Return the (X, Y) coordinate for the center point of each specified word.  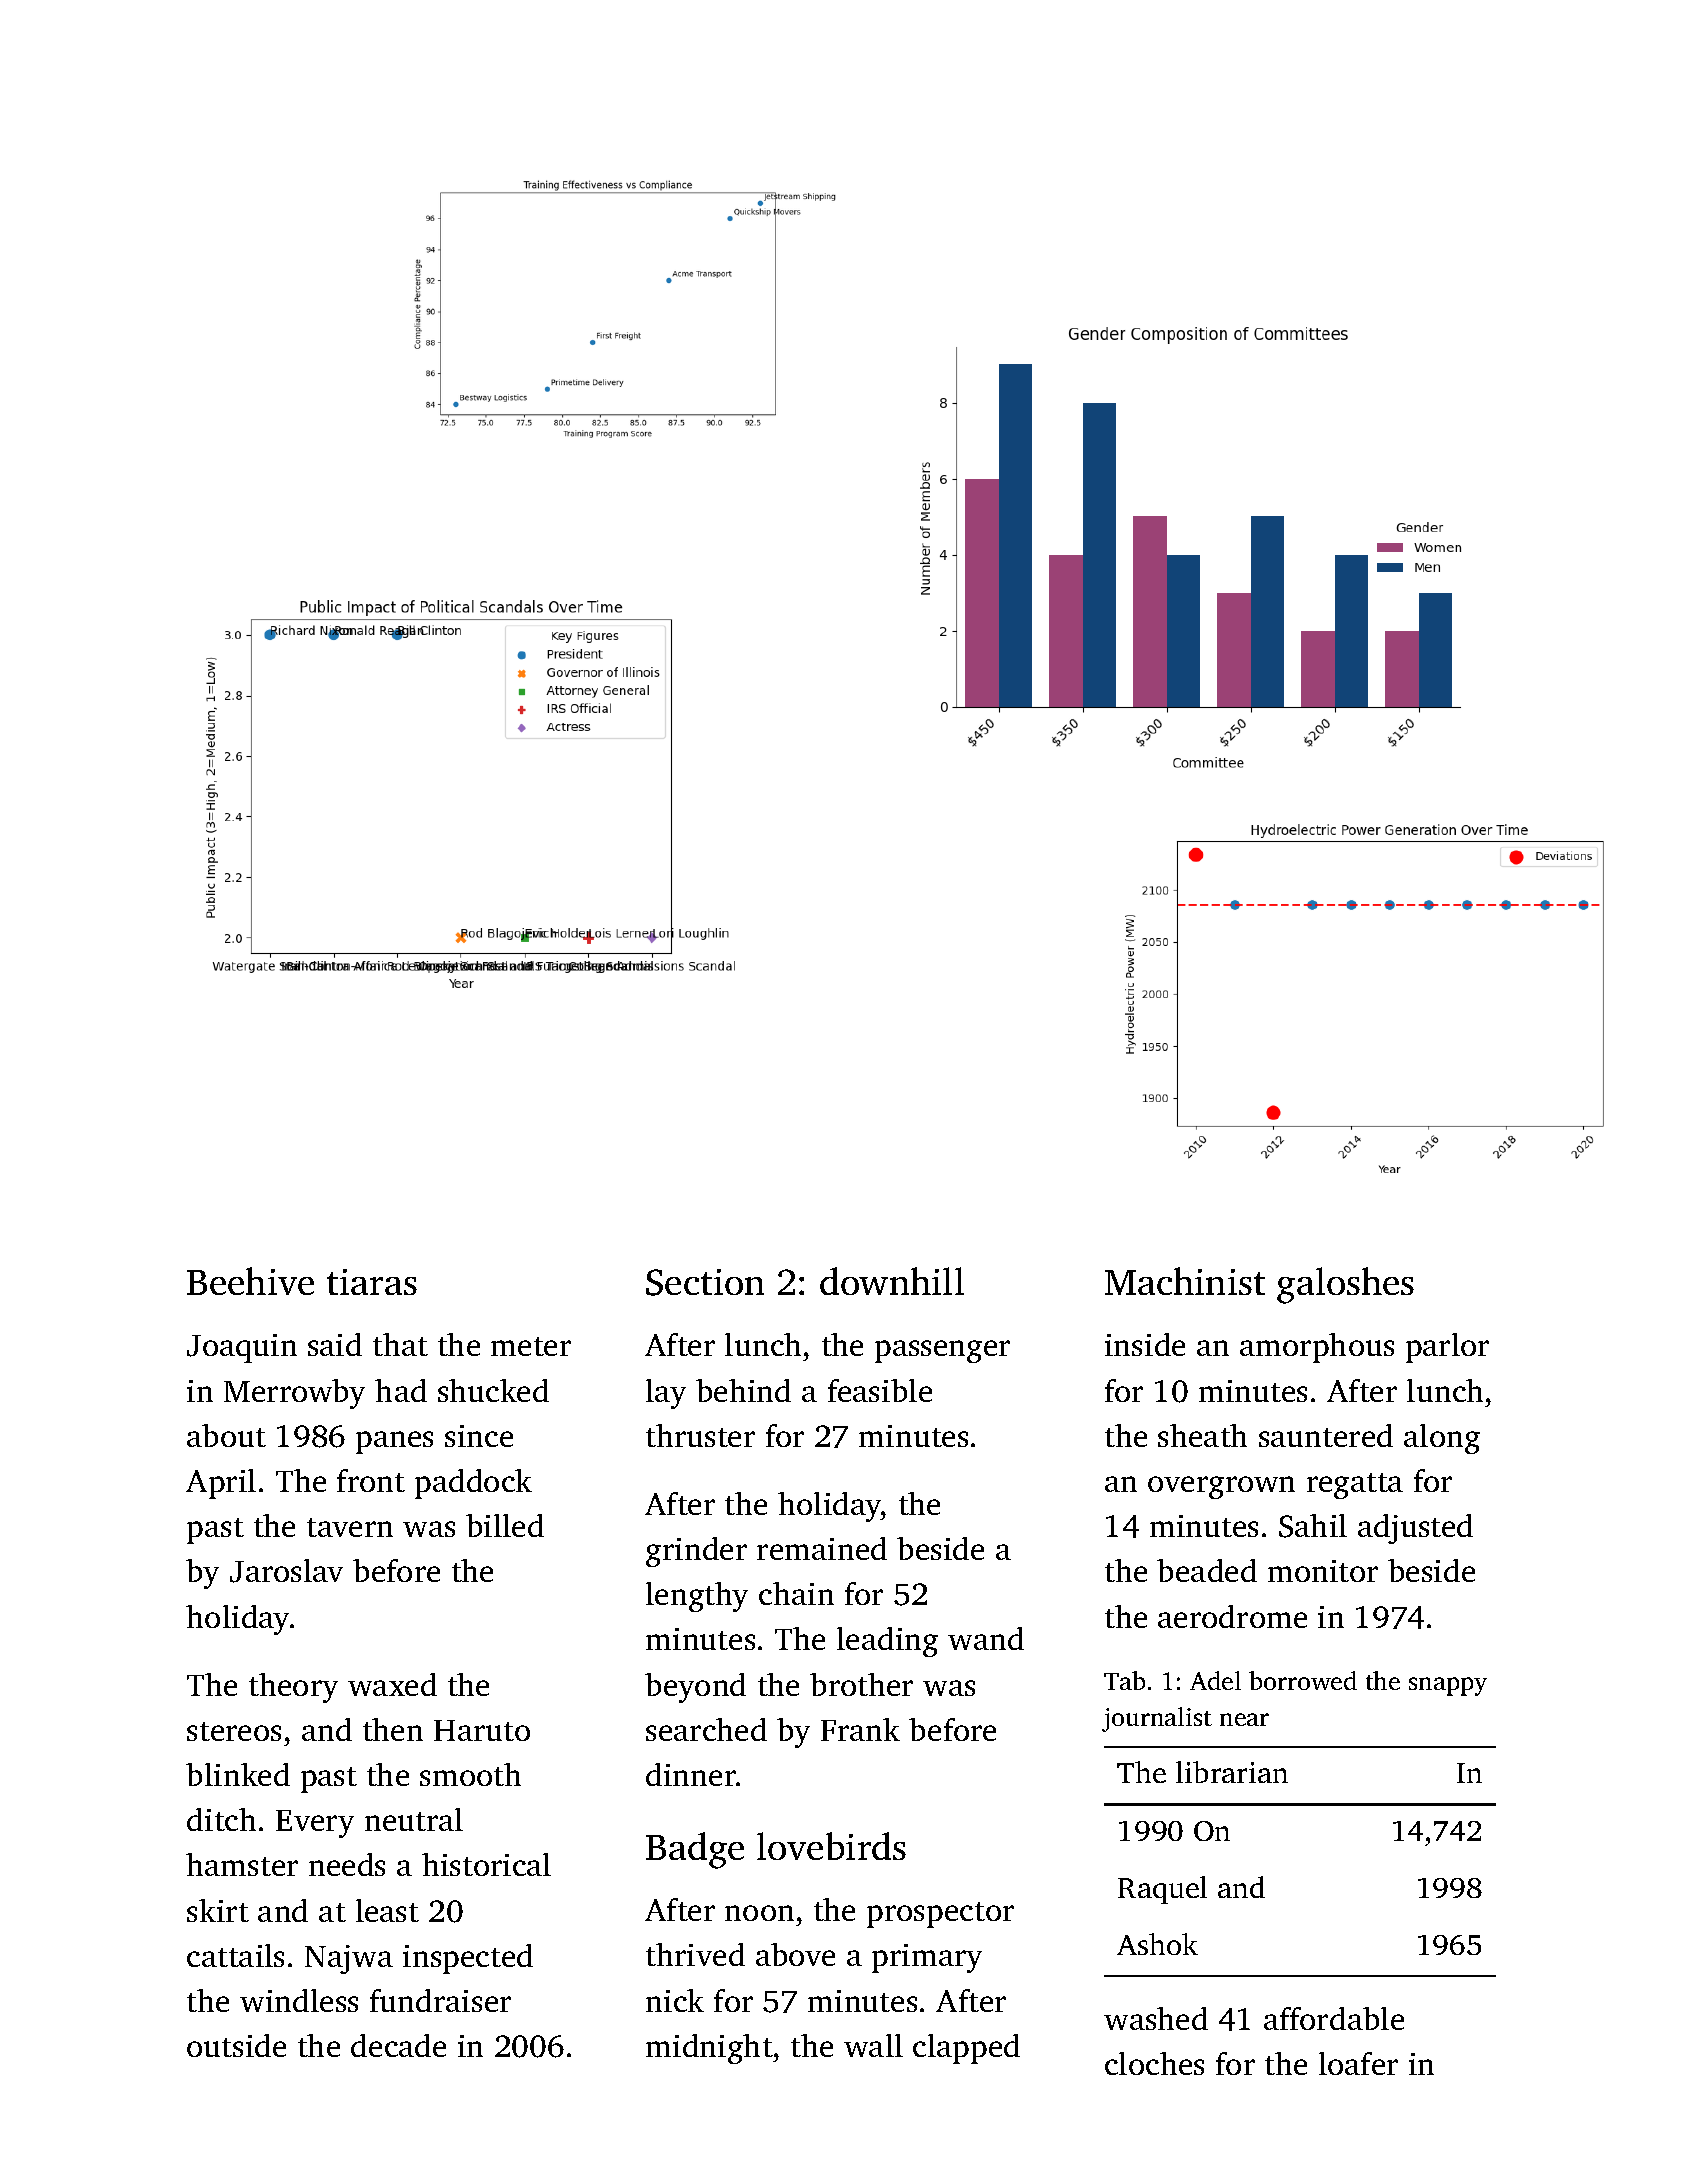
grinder (696, 1552)
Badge (695, 1850)
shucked (493, 1390)
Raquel (1162, 1890)
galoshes (1345, 1285)
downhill (892, 1281)
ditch (221, 1819)
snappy (1448, 1686)
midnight (709, 2049)
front (371, 1480)
